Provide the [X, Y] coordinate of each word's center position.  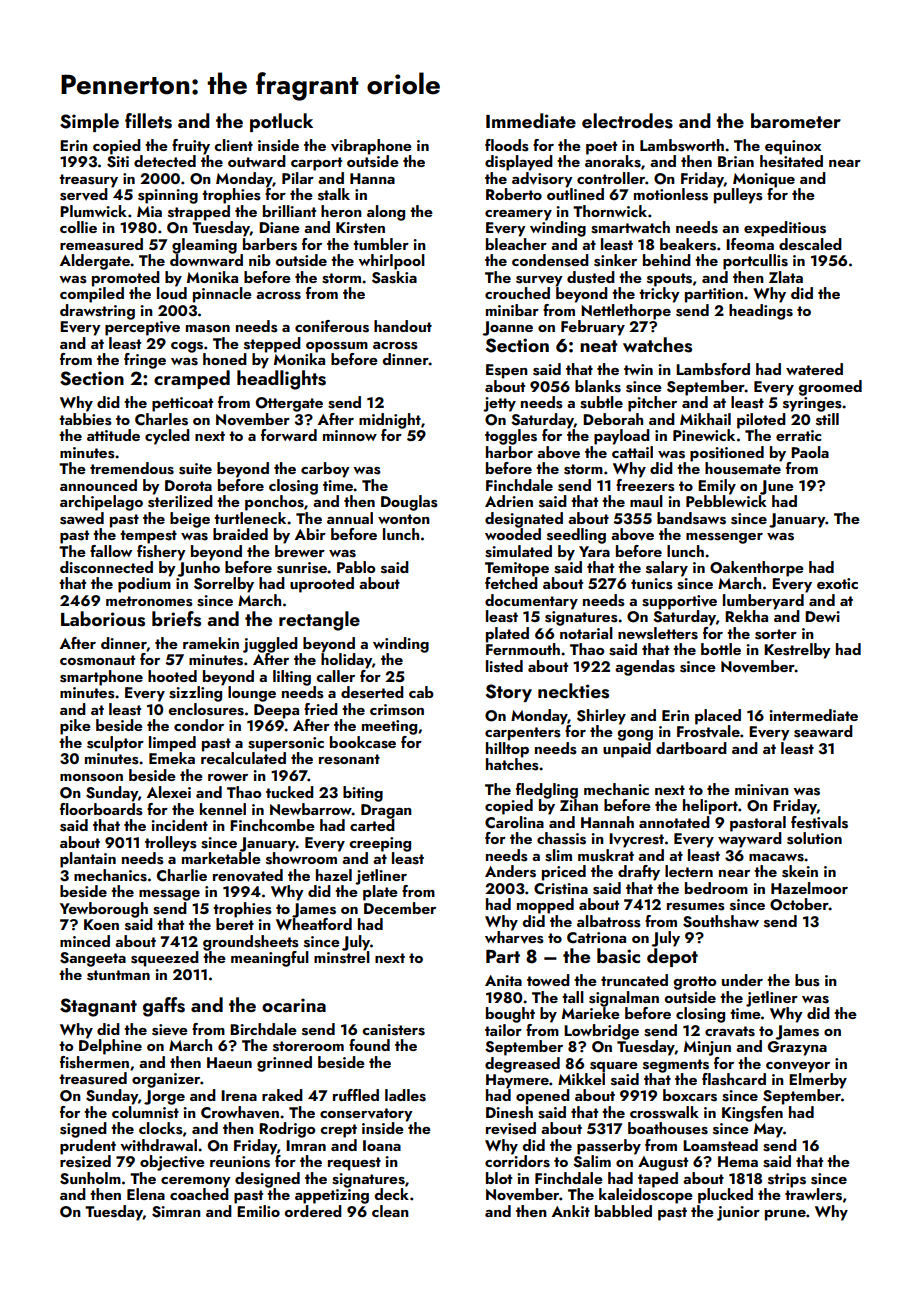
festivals [819, 822]
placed [718, 717]
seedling [576, 536]
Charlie [182, 875]
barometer [796, 120]
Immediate [531, 120]
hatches [512, 764]
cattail [632, 452]
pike [75, 727]
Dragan [386, 811]
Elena [146, 1194]
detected [165, 161]
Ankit [571, 1211]
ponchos [274, 503]
